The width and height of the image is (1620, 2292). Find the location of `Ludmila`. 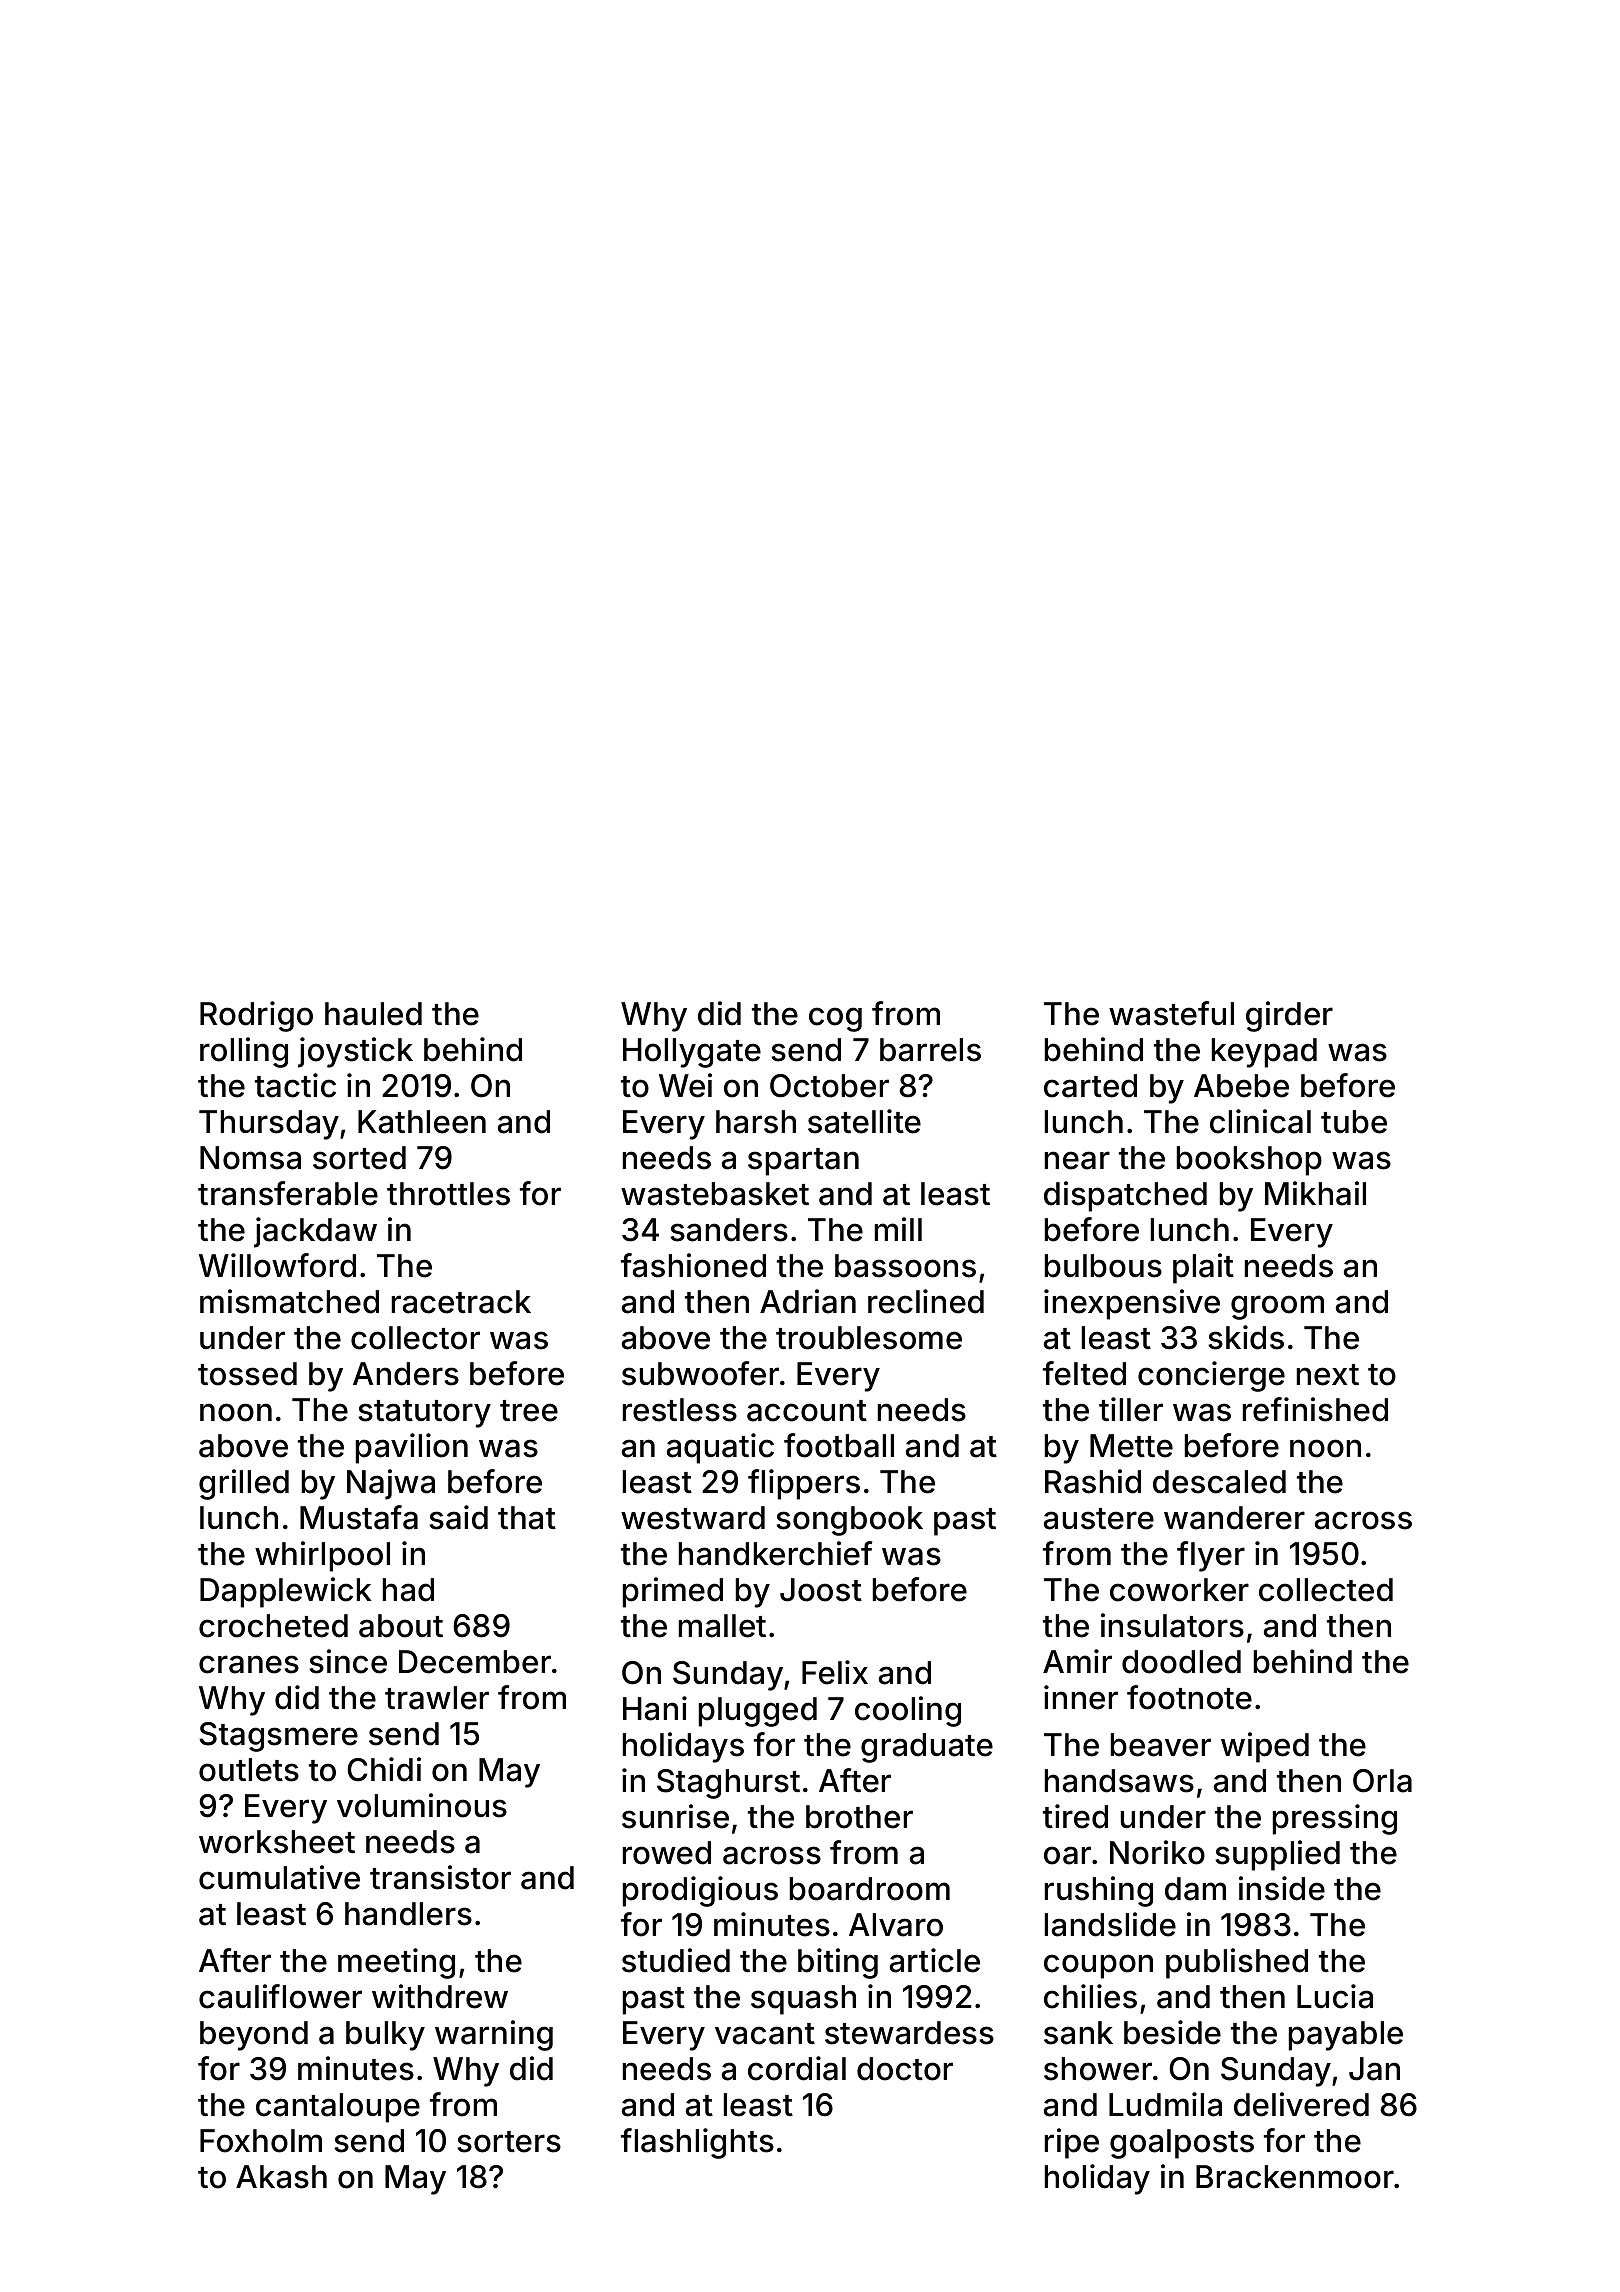

Ludmila is located at coordinates (1165, 2104).
